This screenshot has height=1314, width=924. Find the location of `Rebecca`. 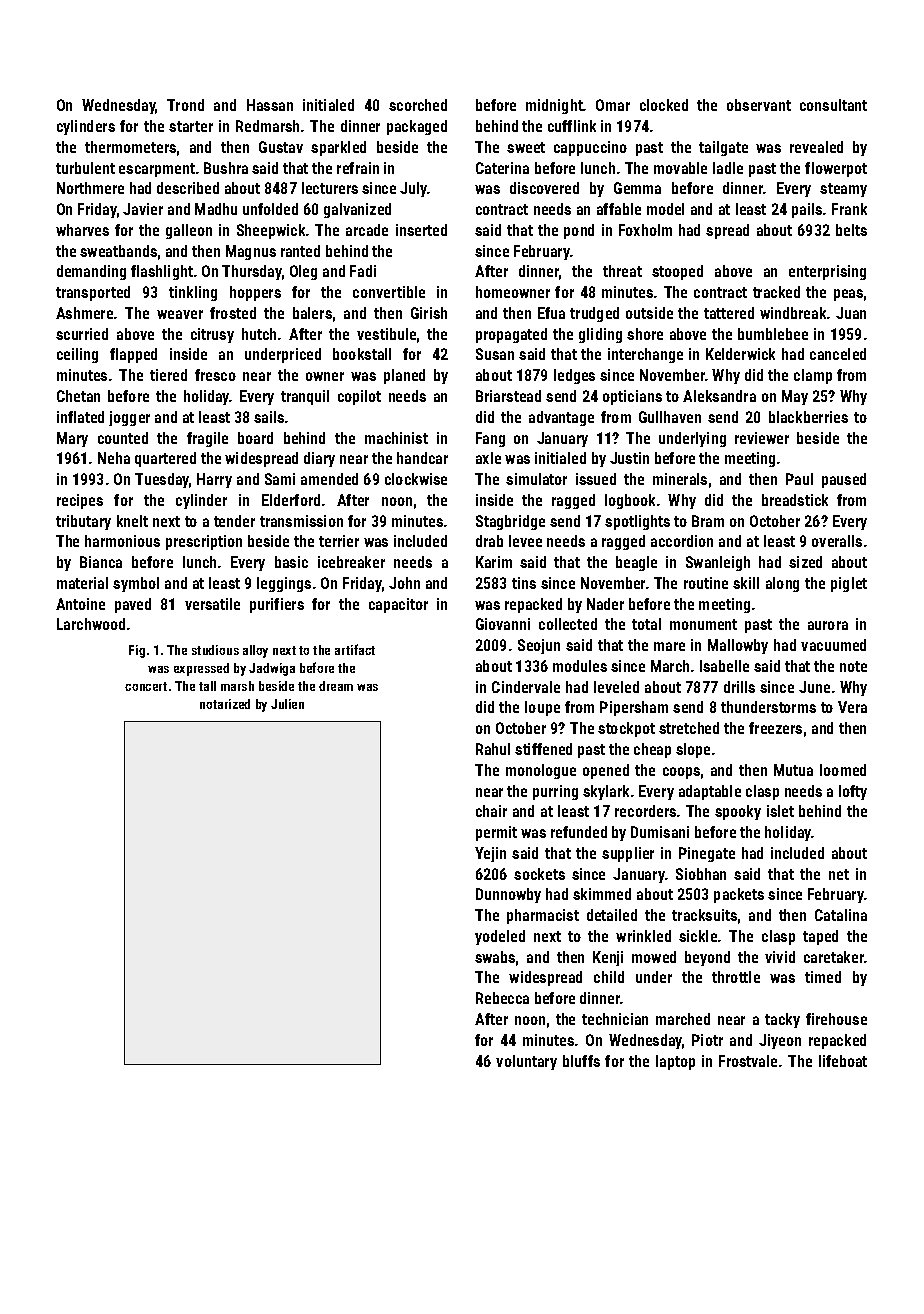

Rebecca is located at coordinates (502, 998).
